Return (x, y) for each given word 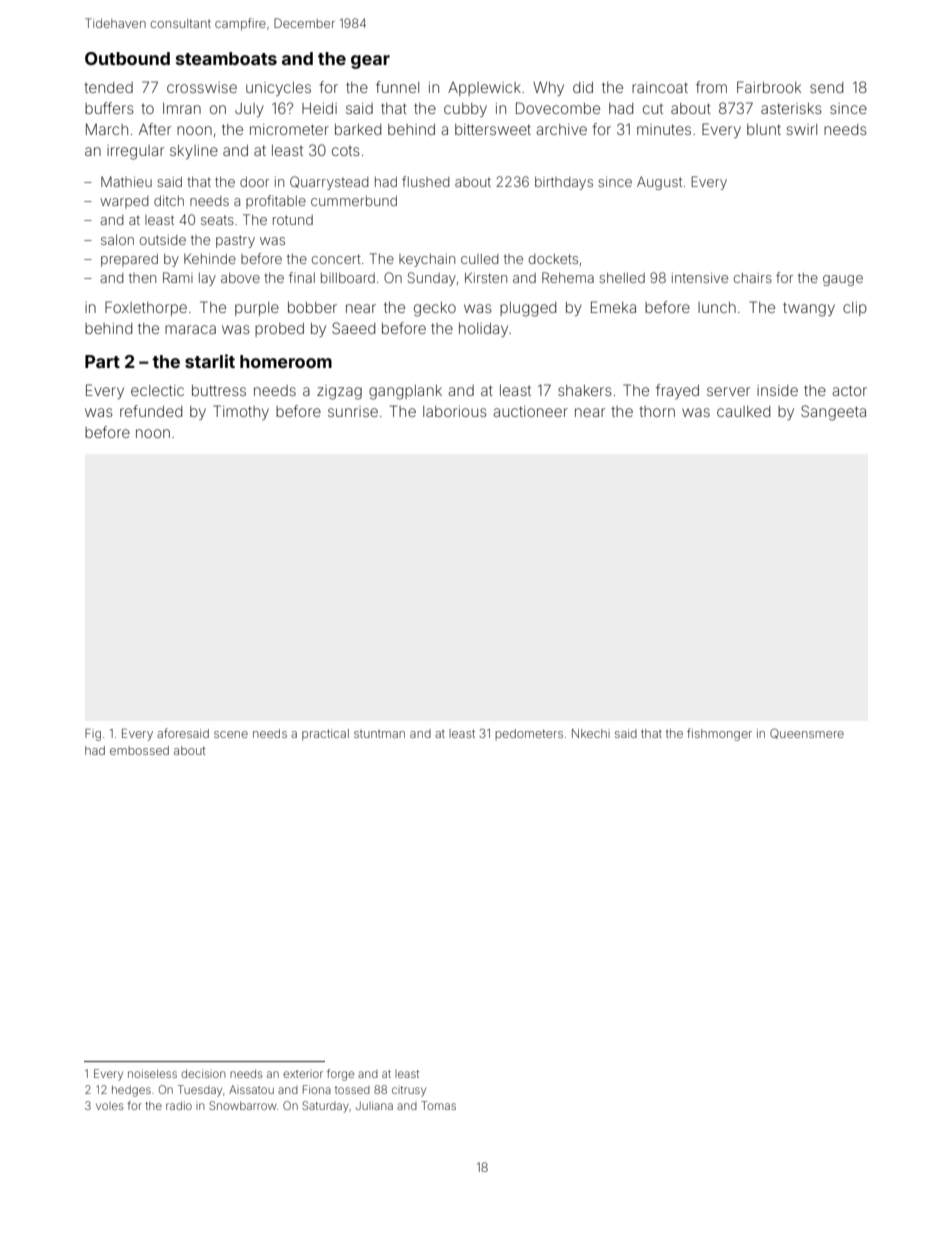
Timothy (241, 412)
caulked (743, 411)
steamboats (226, 58)
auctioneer (530, 411)
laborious (455, 411)
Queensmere (807, 733)
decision (203, 1073)
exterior (303, 1074)
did (583, 87)
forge (340, 1075)
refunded (151, 411)
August (659, 183)
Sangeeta (833, 413)
